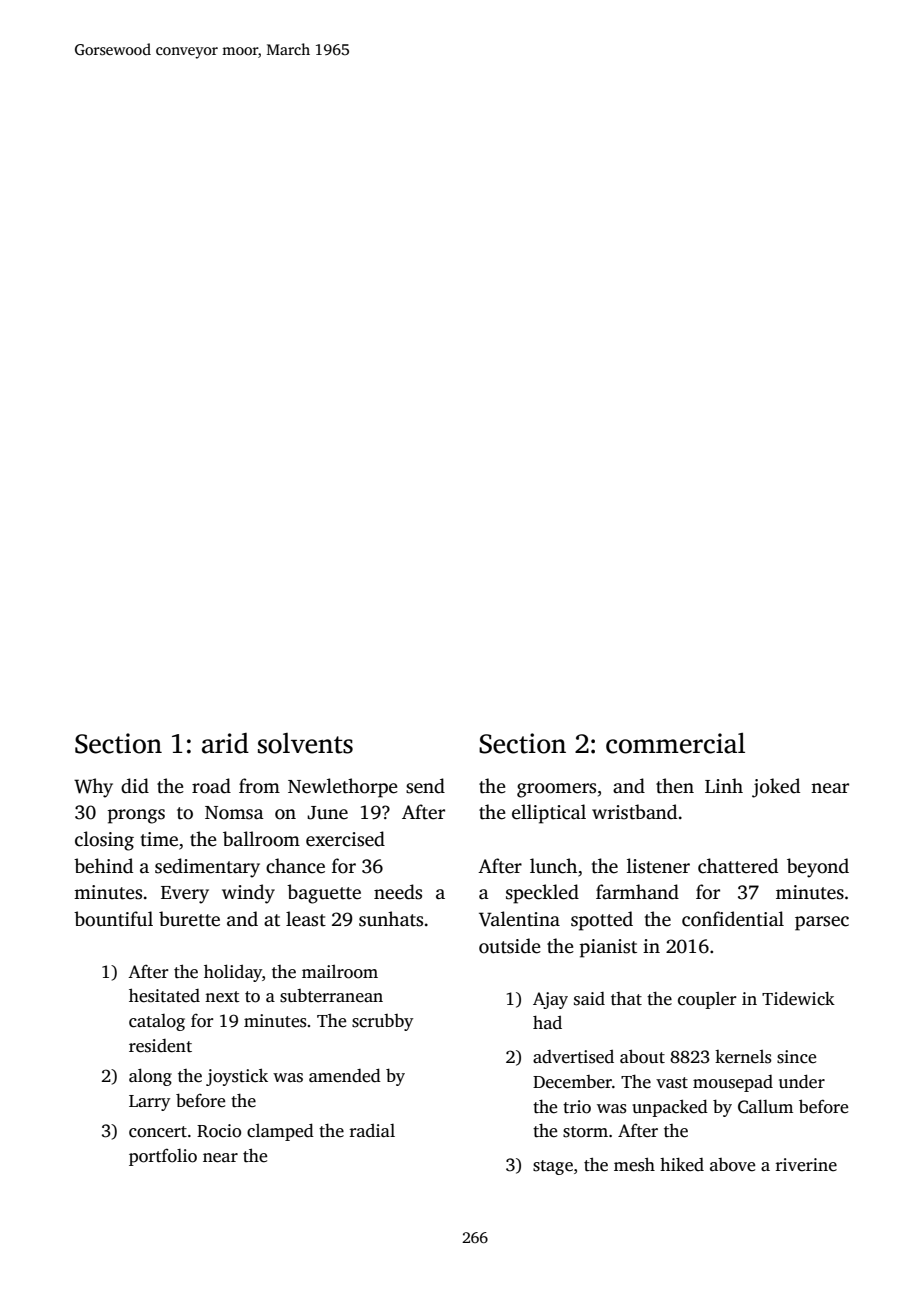 This screenshot has width=924, height=1314. What do you see at coordinates (738, 866) in the screenshot?
I see `chattered` at bounding box center [738, 866].
